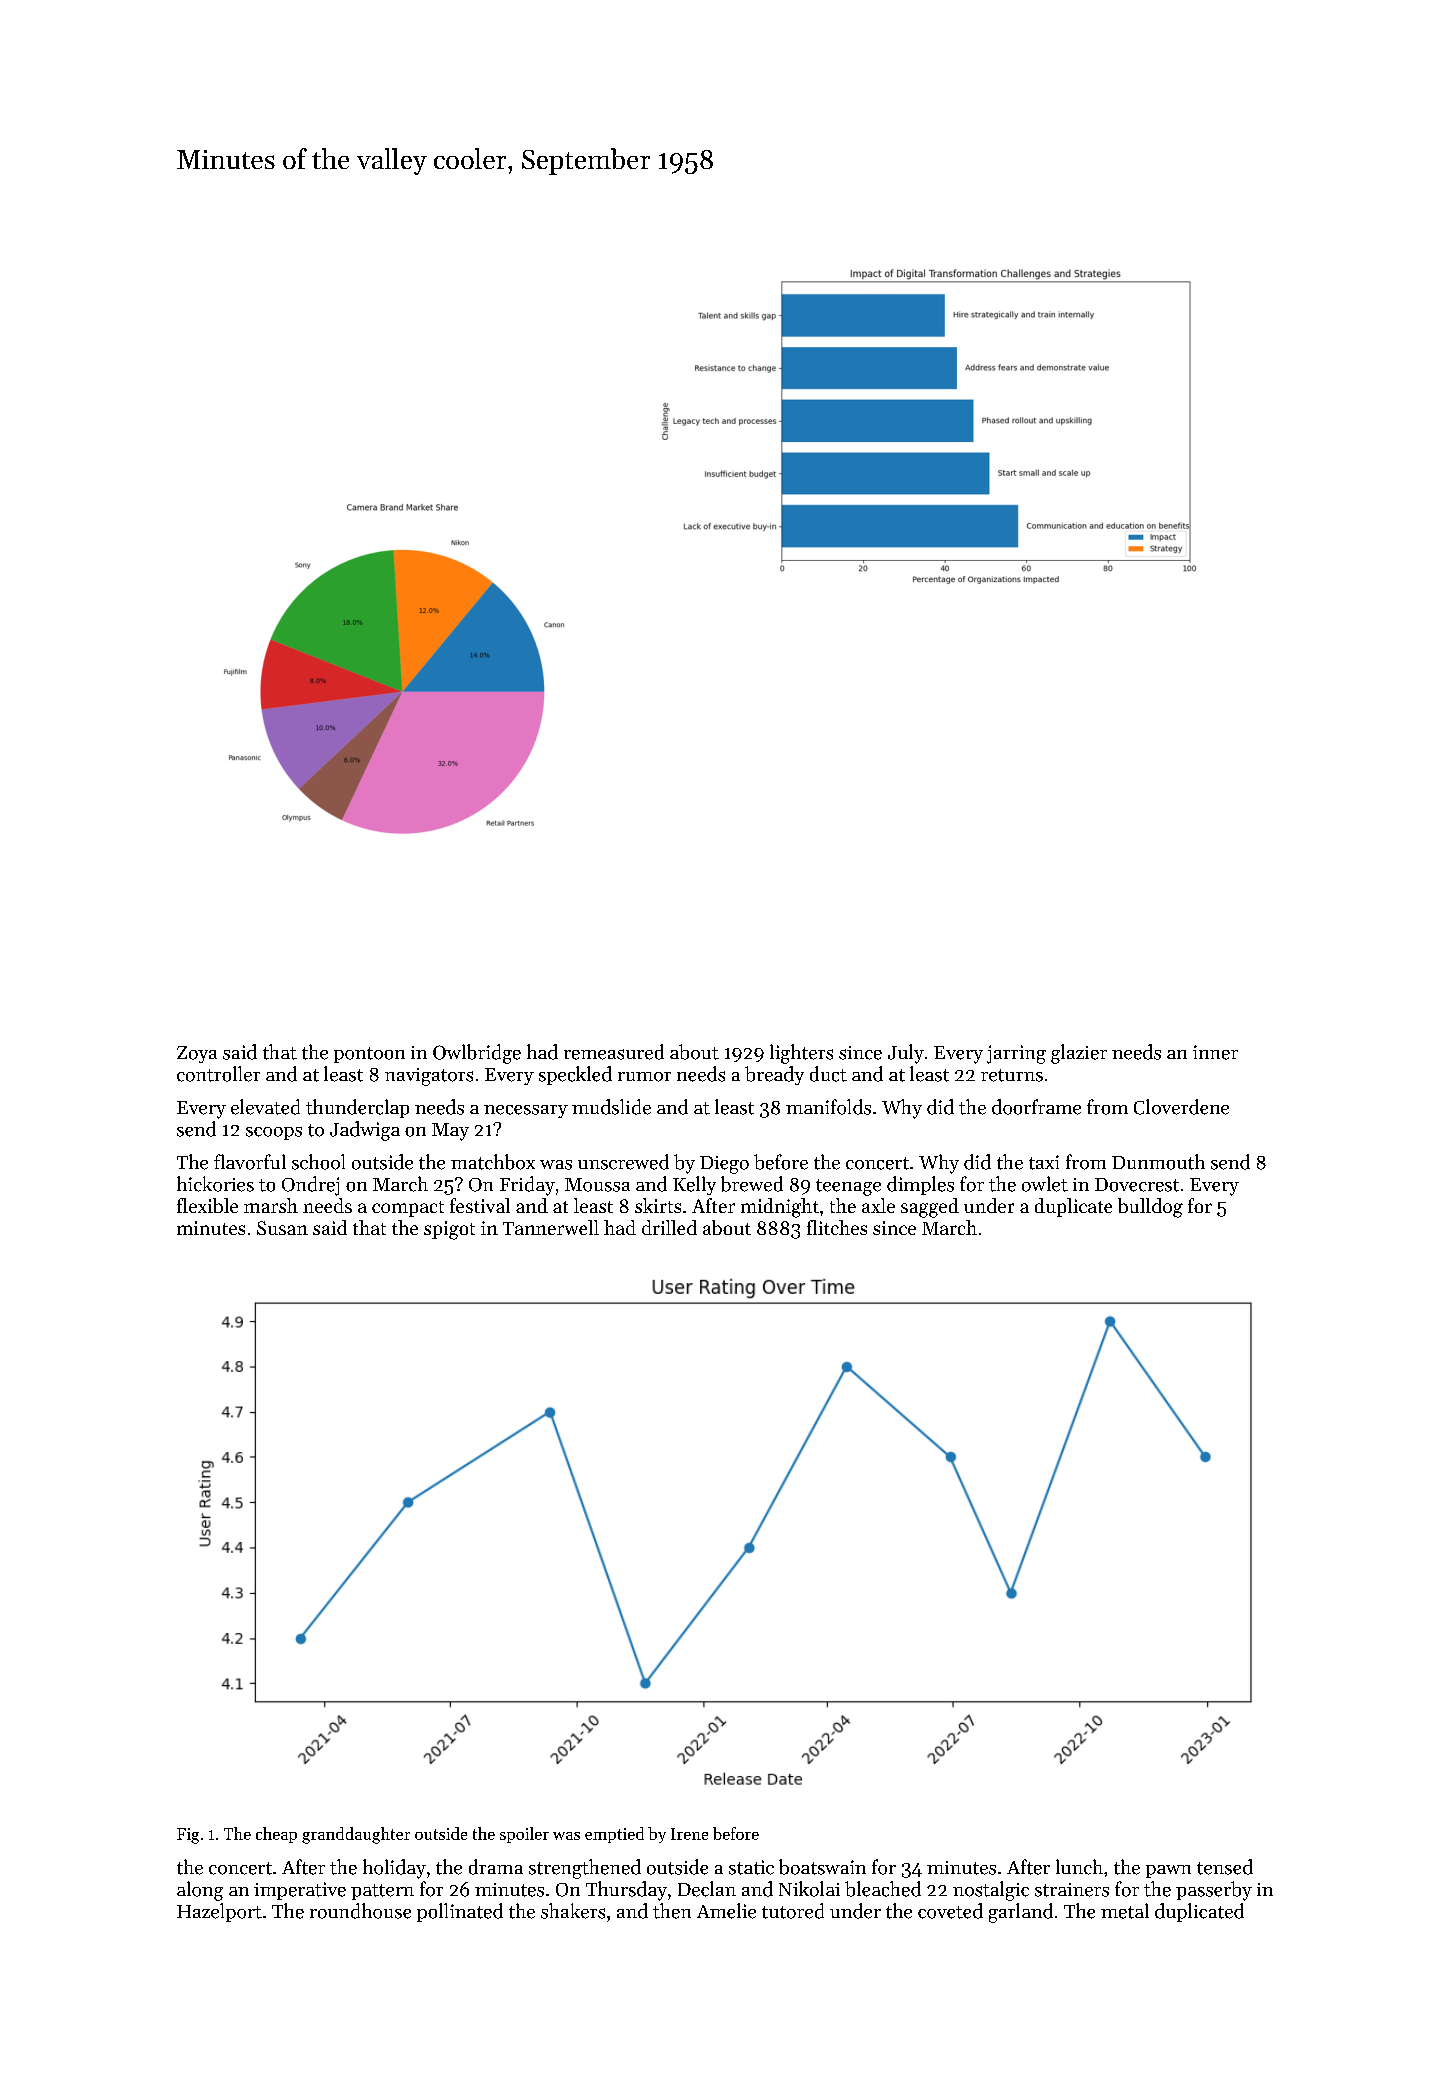 This screenshot has width=1450, height=2100. What do you see at coordinates (669, 1227) in the screenshot?
I see `drilled` at bounding box center [669, 1227].
